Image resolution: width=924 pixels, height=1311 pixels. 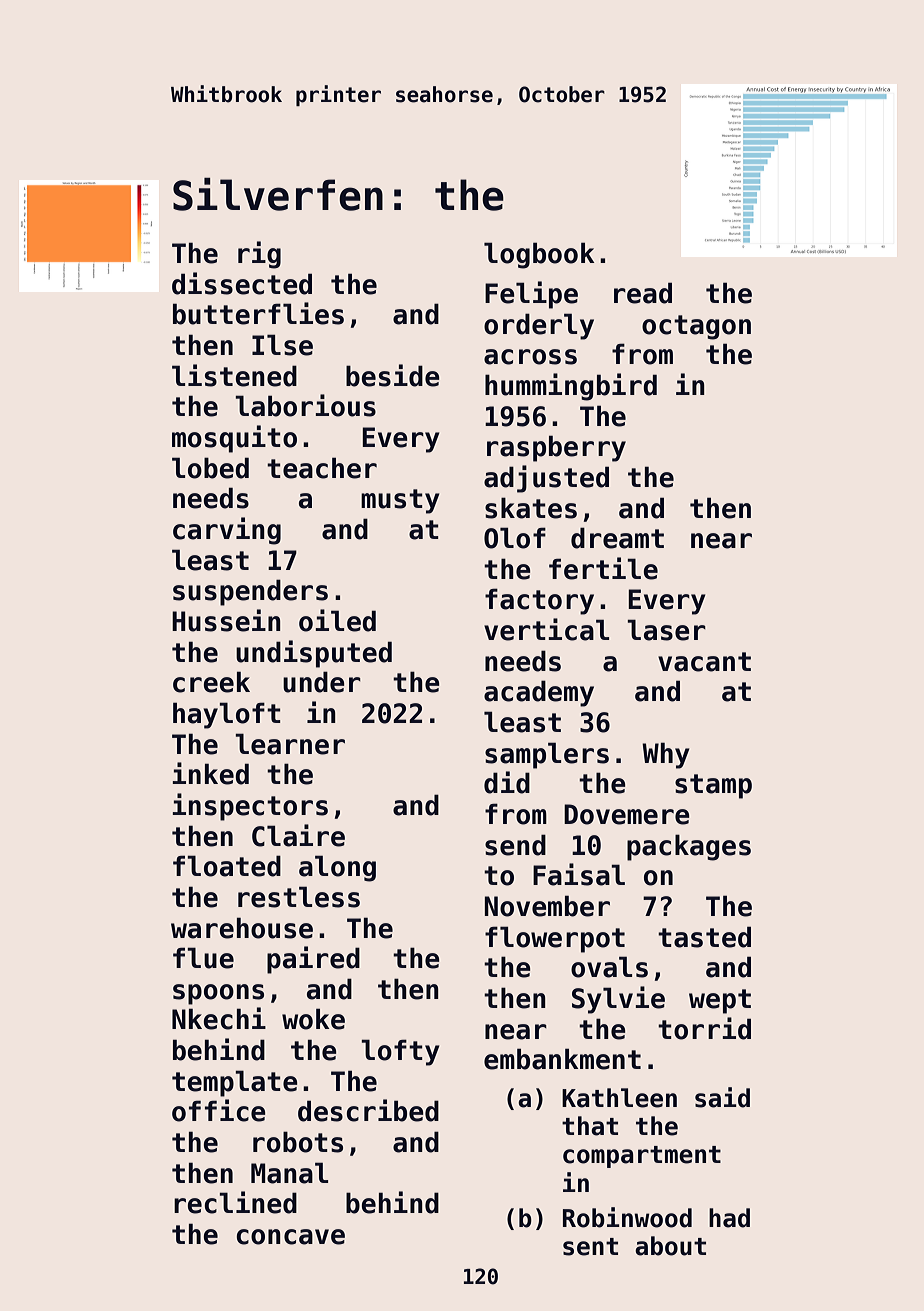 What do you see at coordinates (290, 1237) in the screenshot?
I see `concave` at bounding box center [290, 1237].
